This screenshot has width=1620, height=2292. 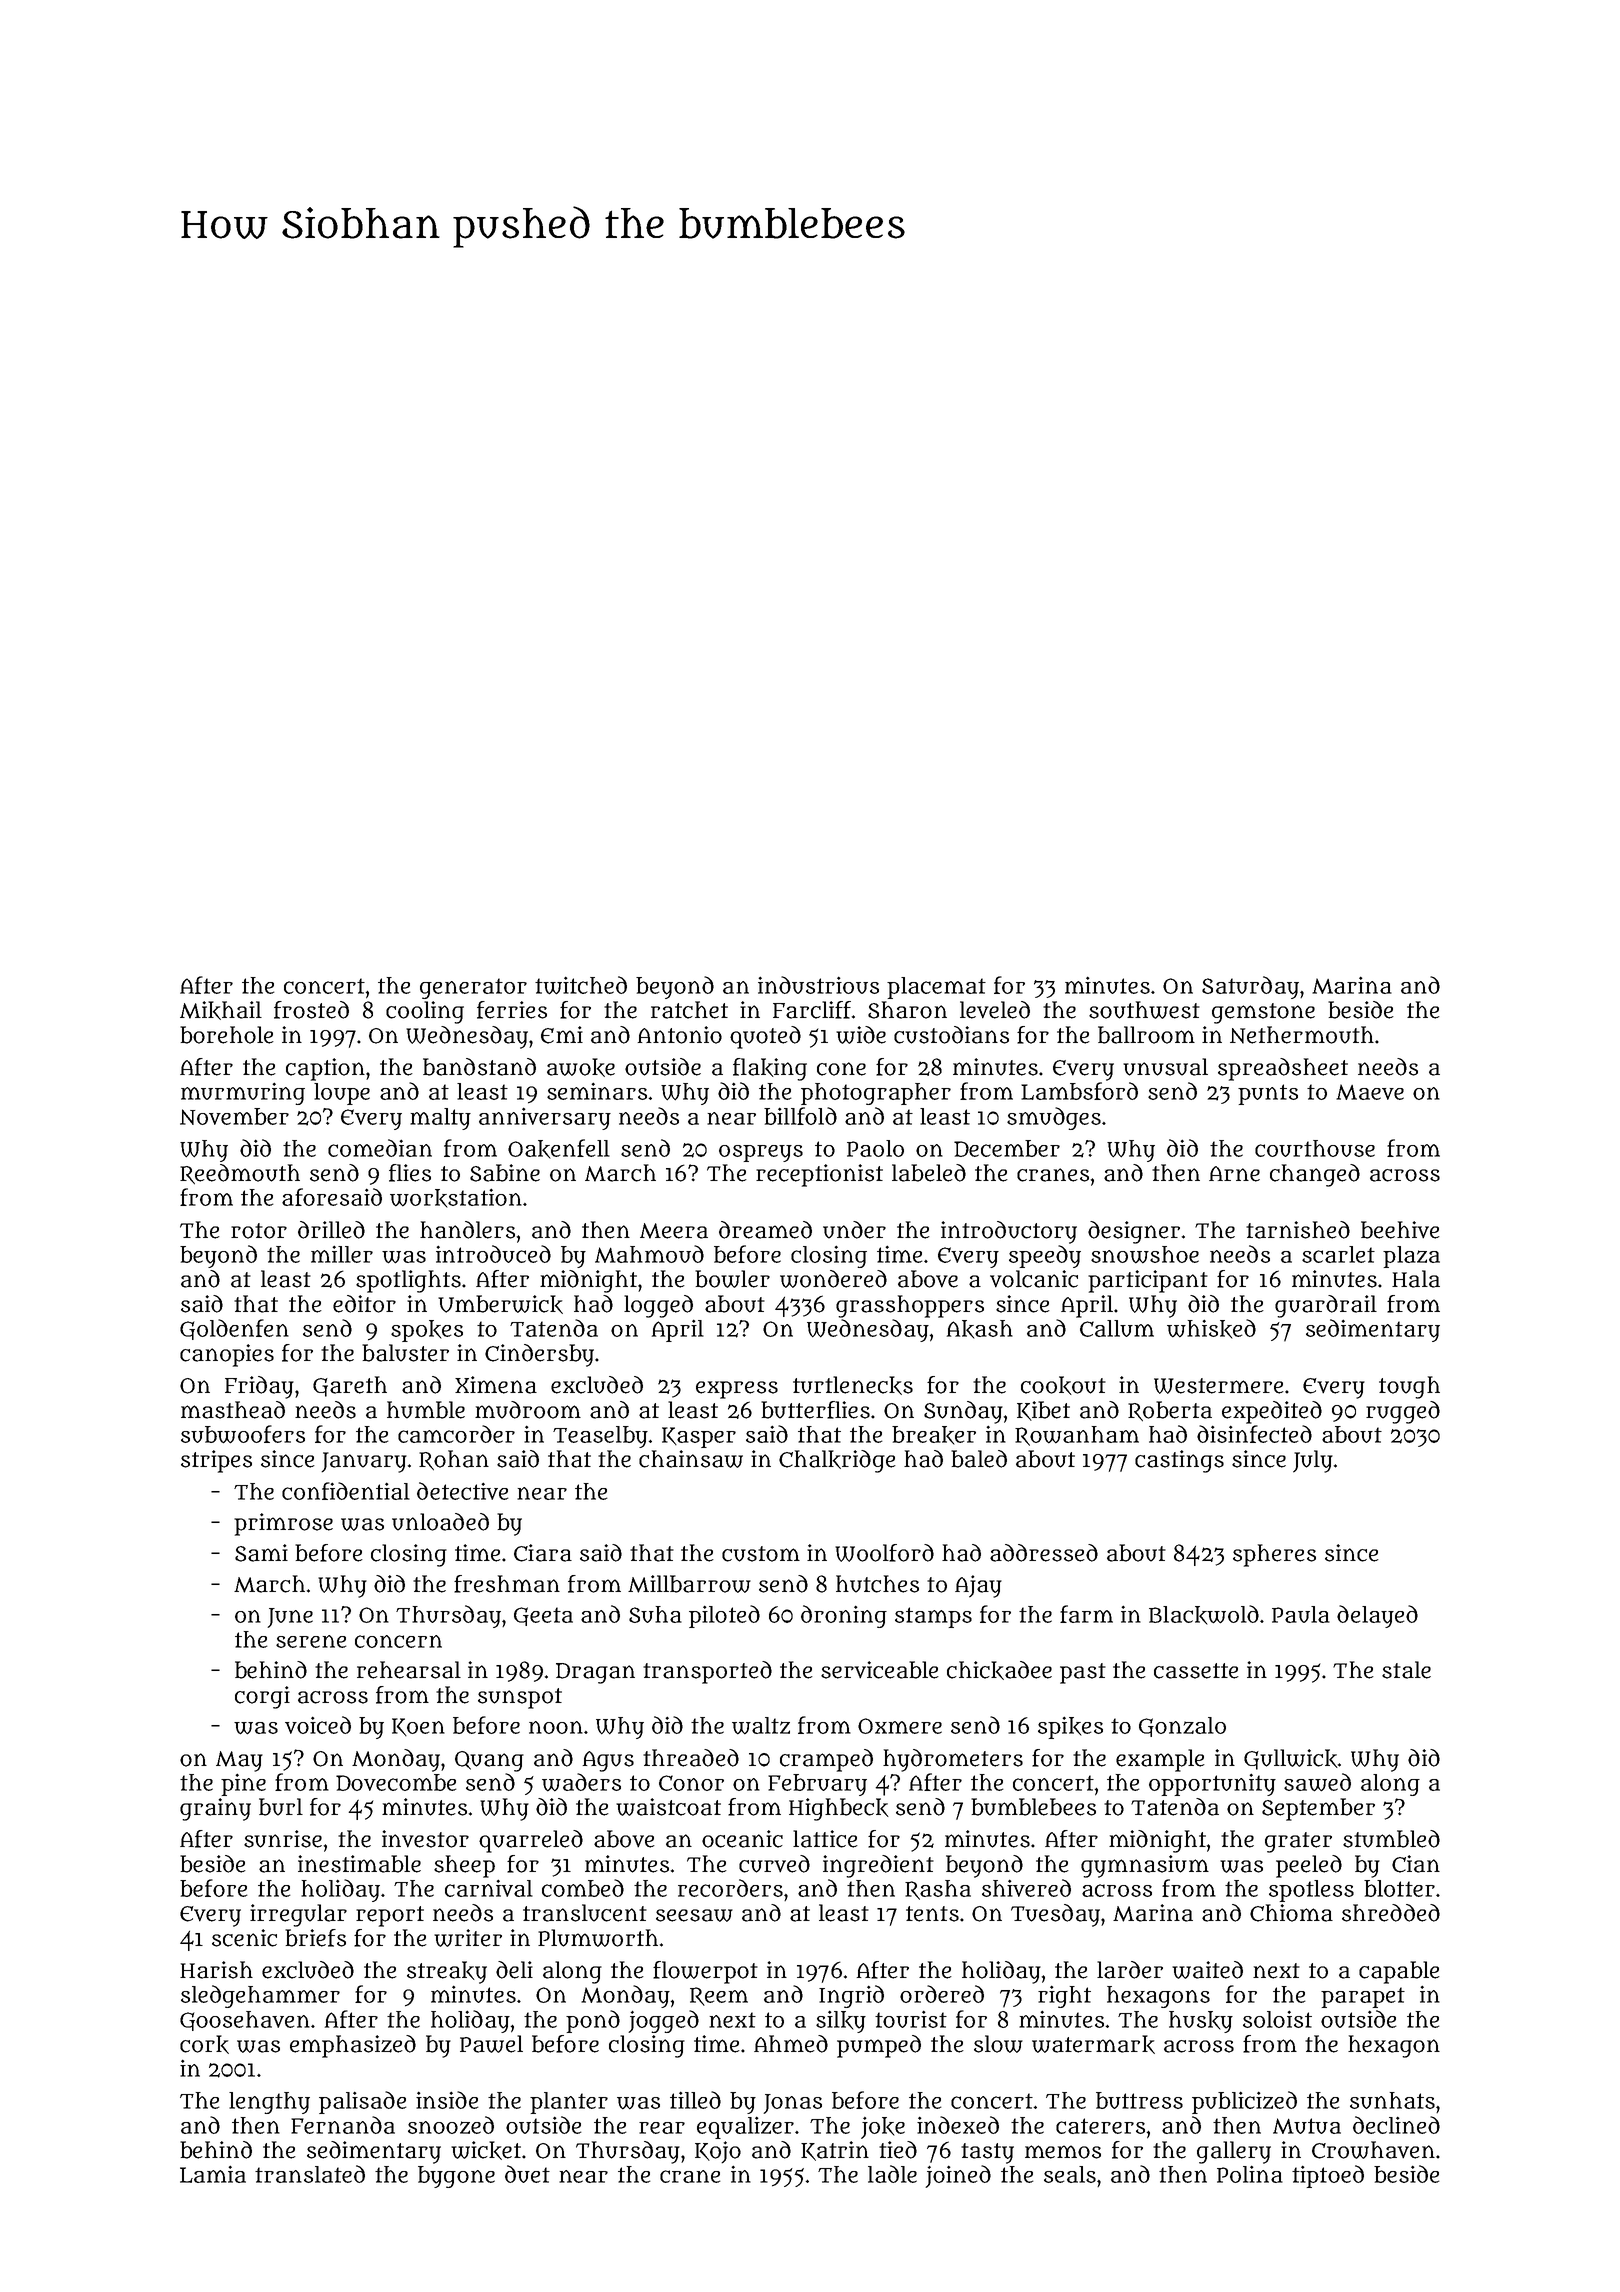 What do you see at coordinates (464, 1866) in the screenshot?
I see `sheep` at bounding box center [464, 1866].
